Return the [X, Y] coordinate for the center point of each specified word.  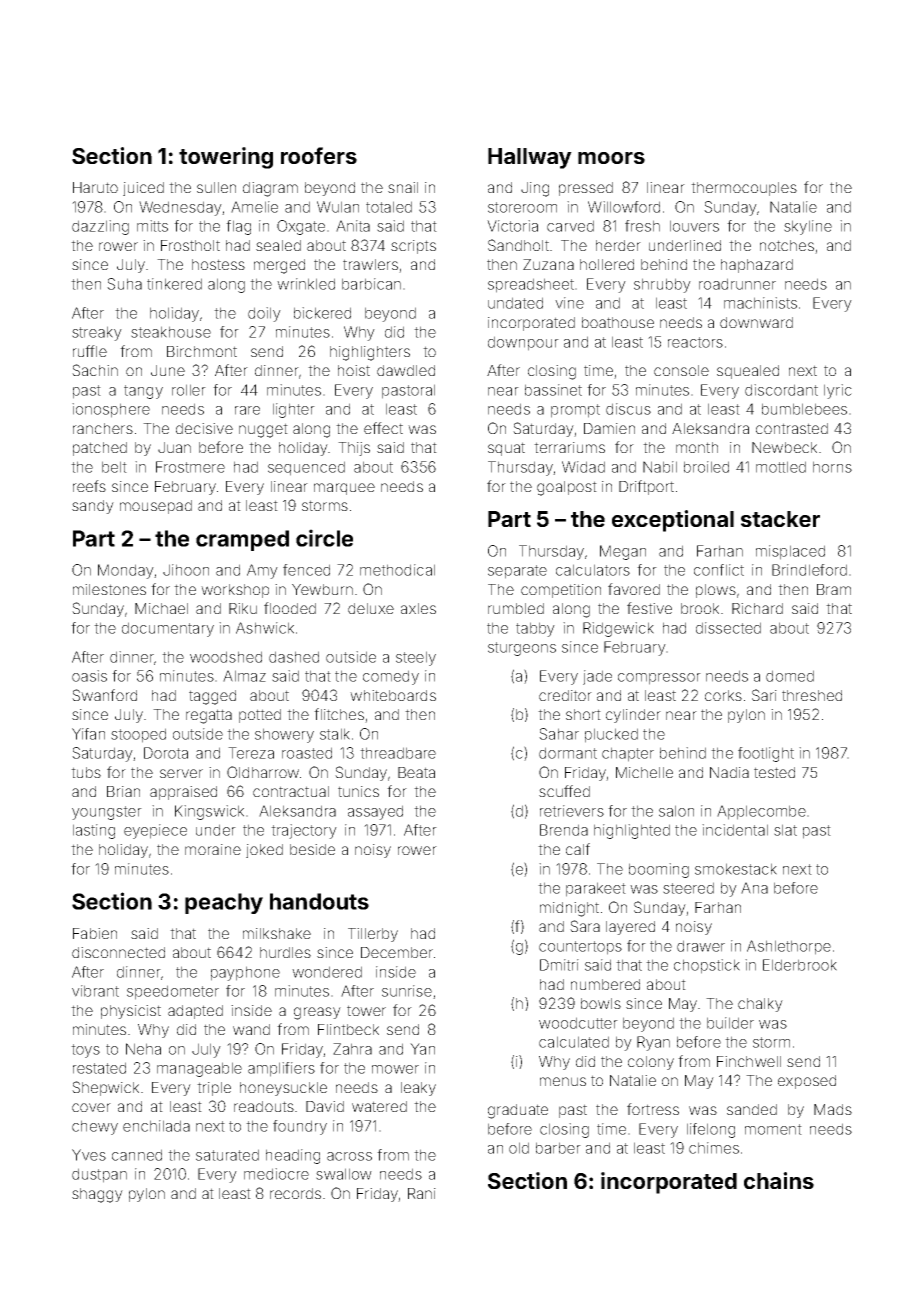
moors [611, 158]
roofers [319, 155]
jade [597, 677]
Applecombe [761, 812]
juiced [143, 189]
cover [91, 1107]
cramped [242, 540]
